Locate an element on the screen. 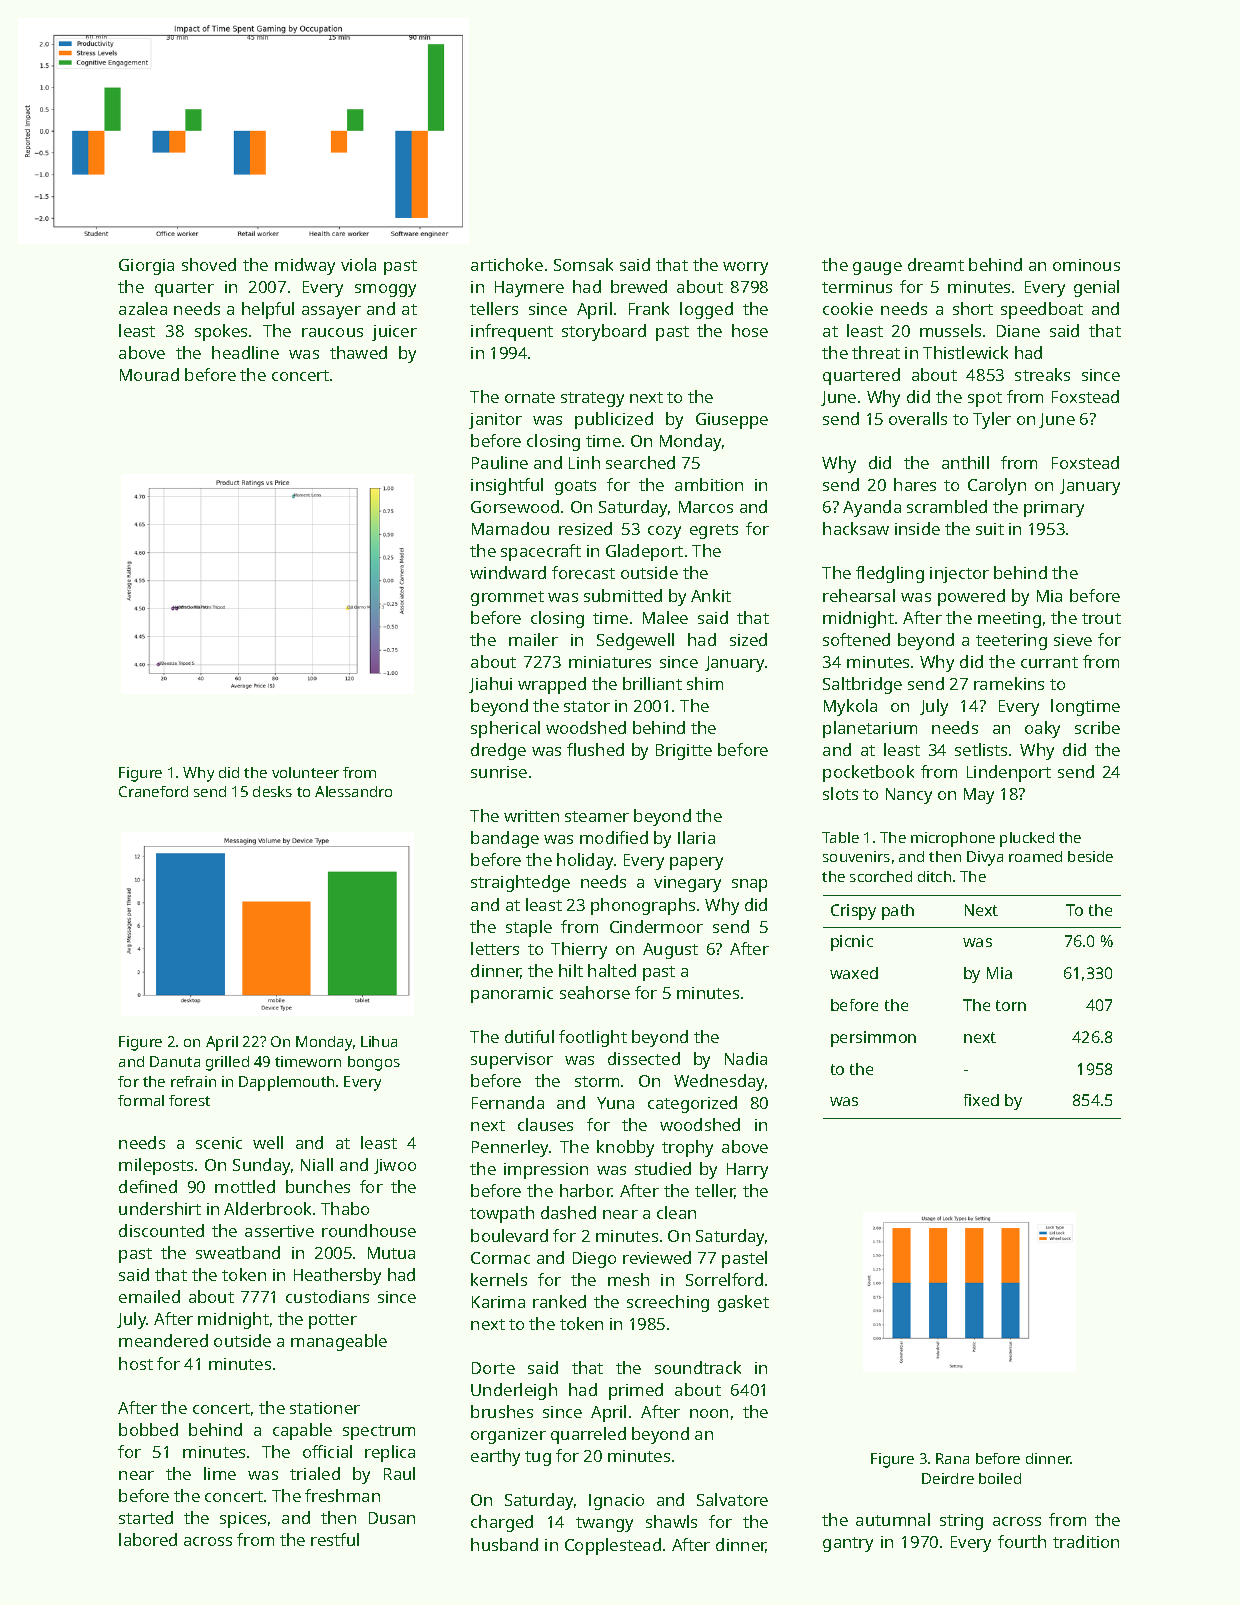  ominous is located at coordinates (1086, 265).
